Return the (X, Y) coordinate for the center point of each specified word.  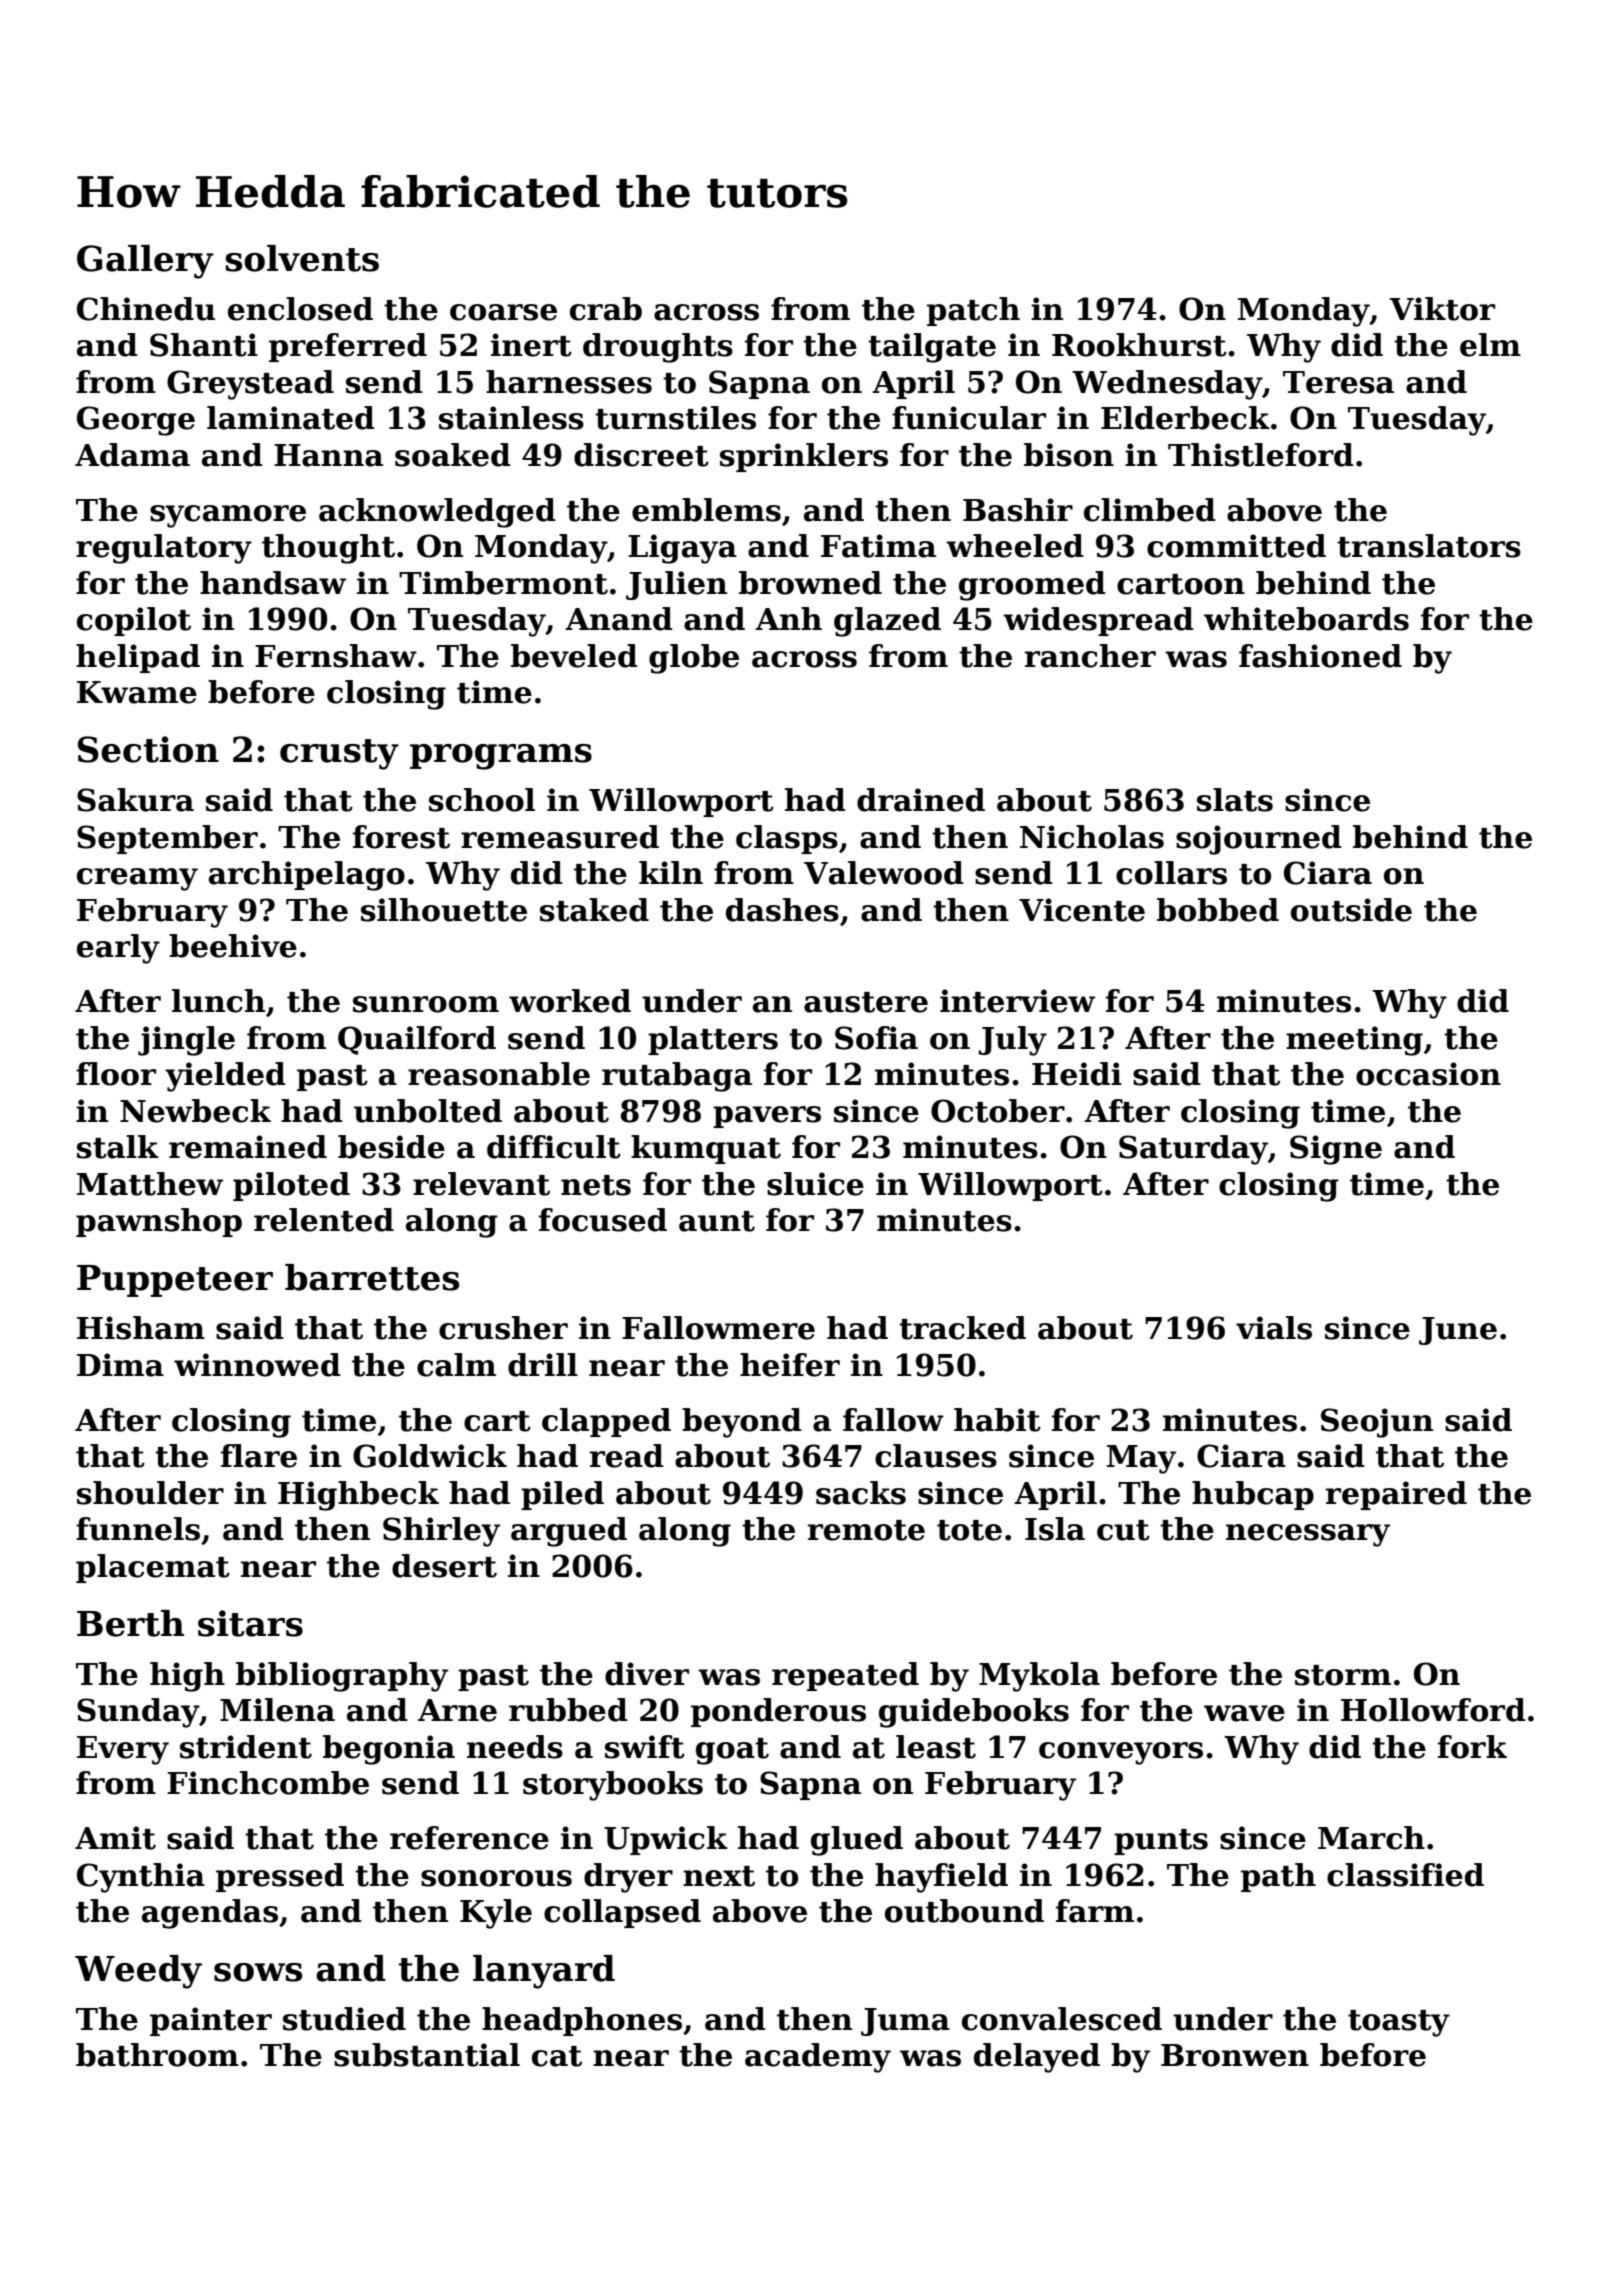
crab (606, 309)
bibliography (342, 1677)
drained (921, 800)
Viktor (1442, 309)
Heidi (1077, 1074)
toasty (1399, 2023)
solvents (302, 258)
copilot (134, 621)
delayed (1037, 2058)
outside (1351, 910)
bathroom (157, 2055)
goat (732, 1751)
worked (570, 1001)
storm (1343, 1675)
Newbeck (195, 1111)
